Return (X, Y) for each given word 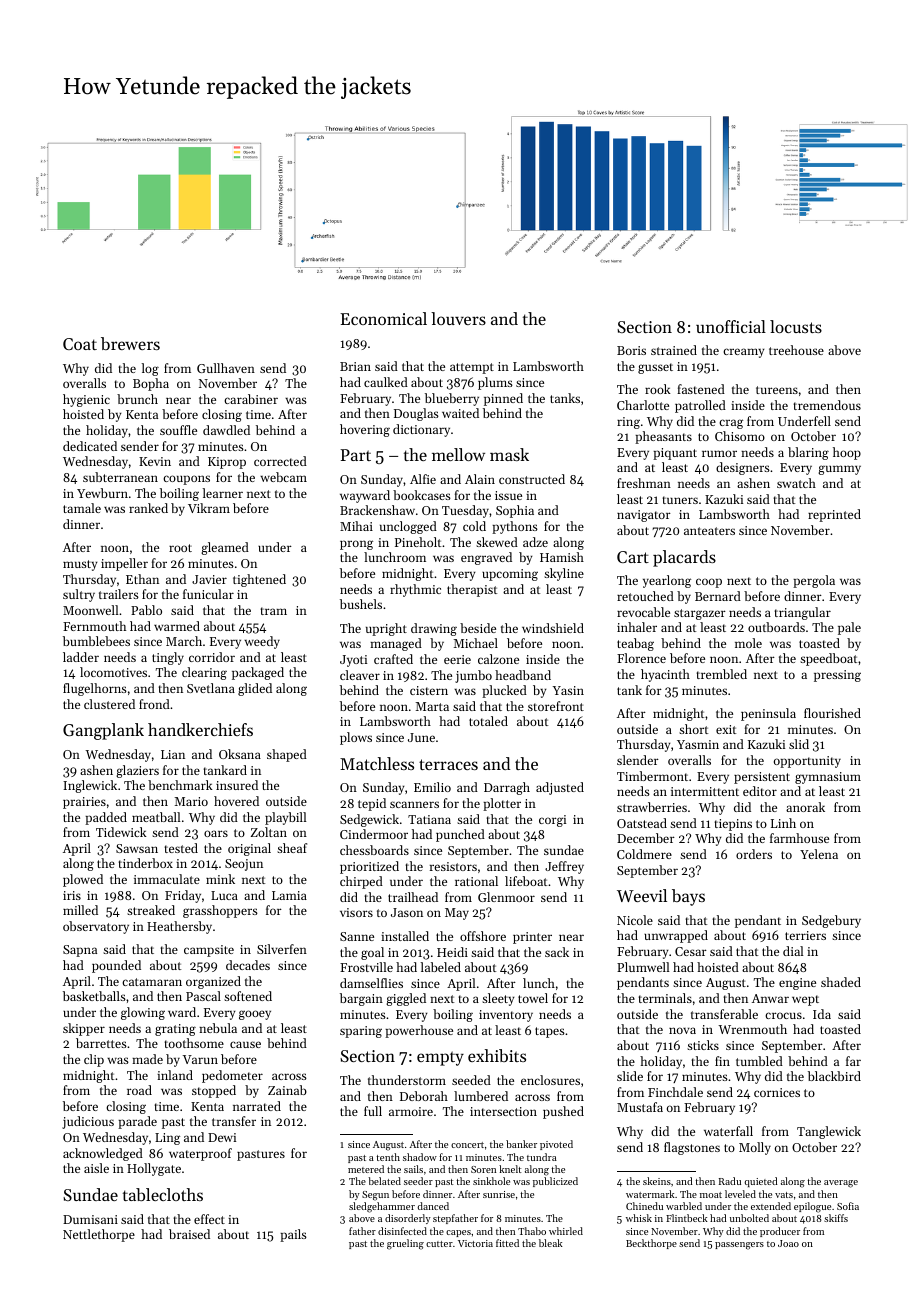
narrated (257, 1106)
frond (154, 704)
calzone (498, 659)
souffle (178, 430)
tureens (777, 390)
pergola (814, 581)
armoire (411, 1111)
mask (509, 454)
